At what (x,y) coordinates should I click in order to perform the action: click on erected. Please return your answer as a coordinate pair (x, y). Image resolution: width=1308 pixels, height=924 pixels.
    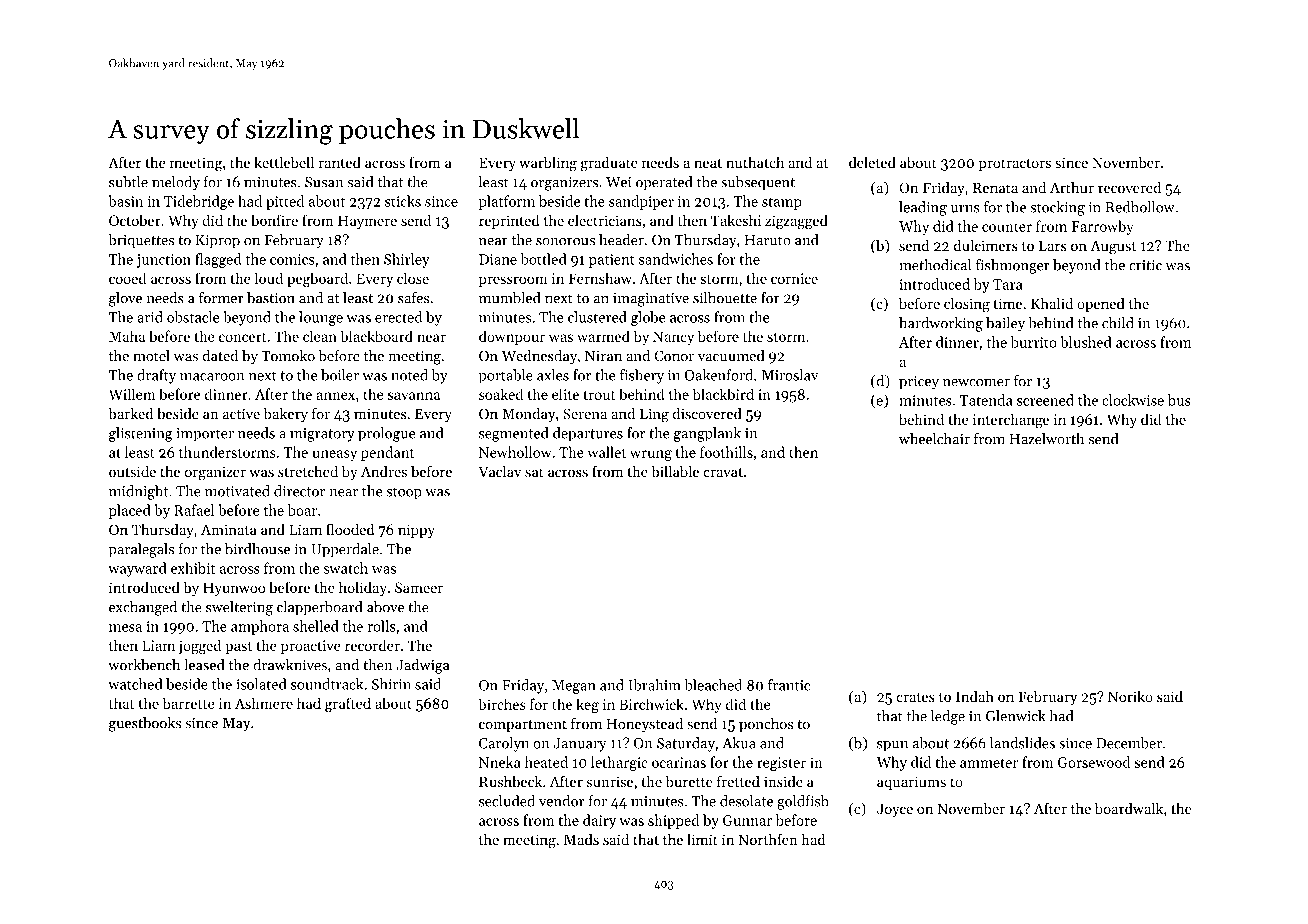
    Looking at the image, I should click on (398, 317).
